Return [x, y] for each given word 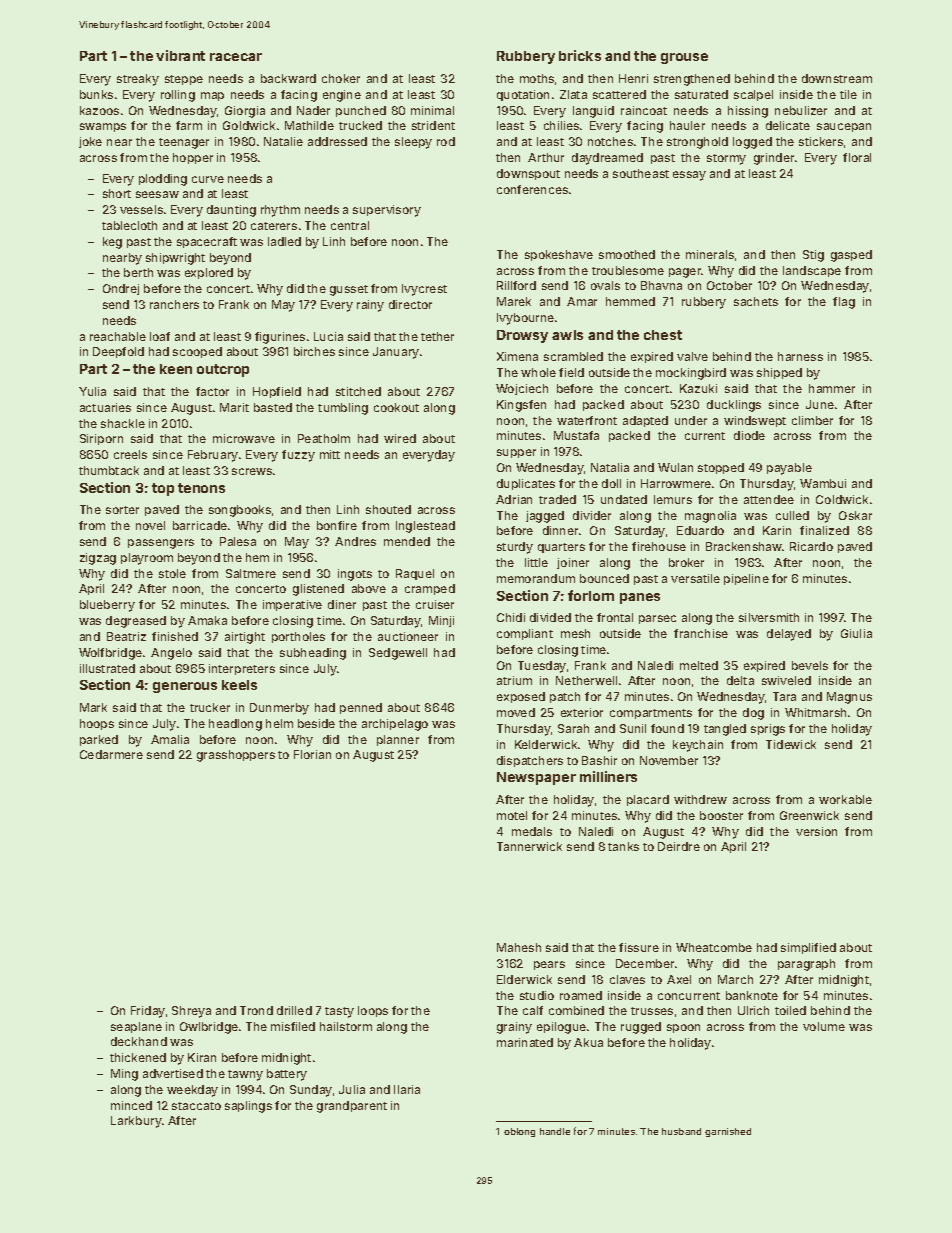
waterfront [587, 420]
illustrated [107, 668]
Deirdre [679, 846]
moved [516, 712]
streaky [138, 80]
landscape [812, 271]
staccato [196, 1106]
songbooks [240, 511]
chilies [561, 125]
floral [857, 157]
